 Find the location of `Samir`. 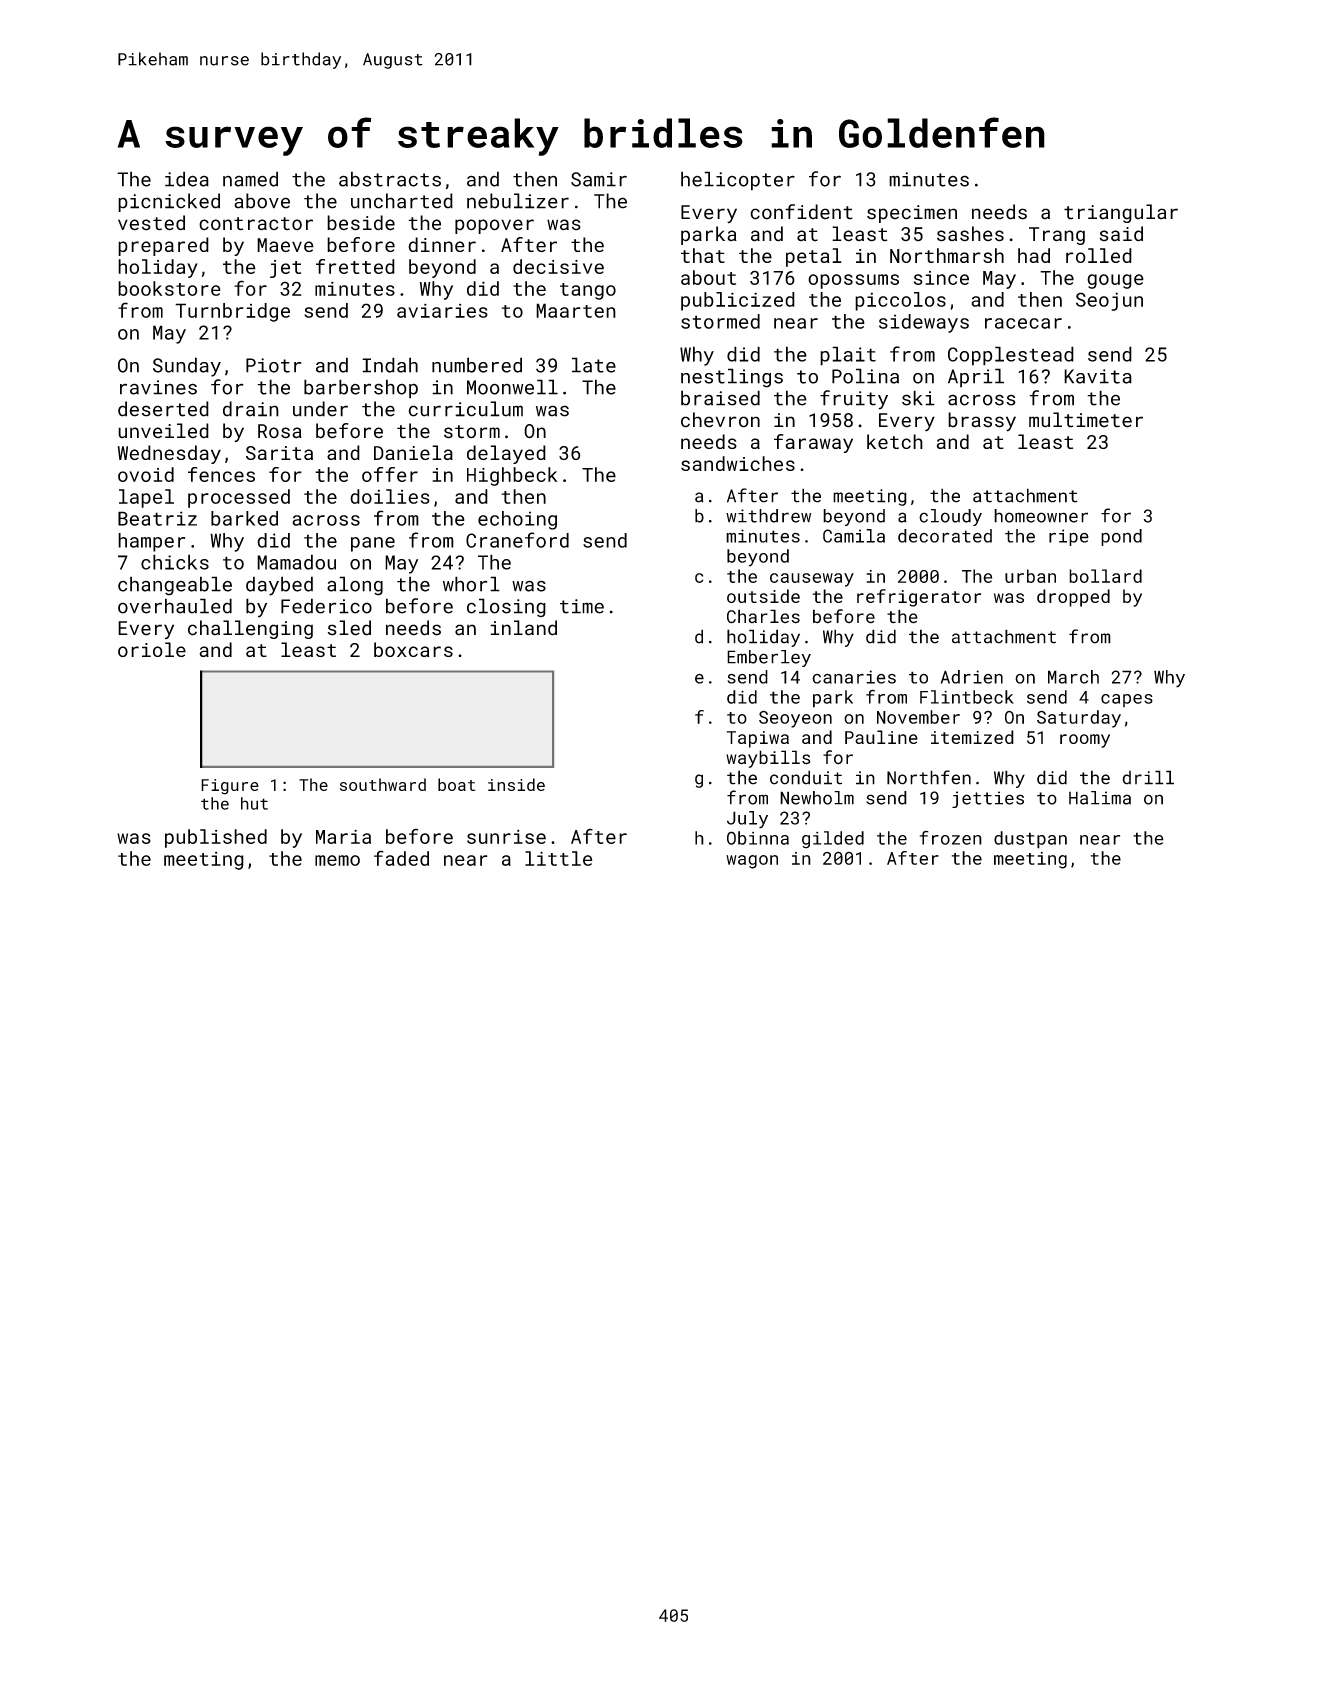

Samir is located at coordinates (599, 179).
